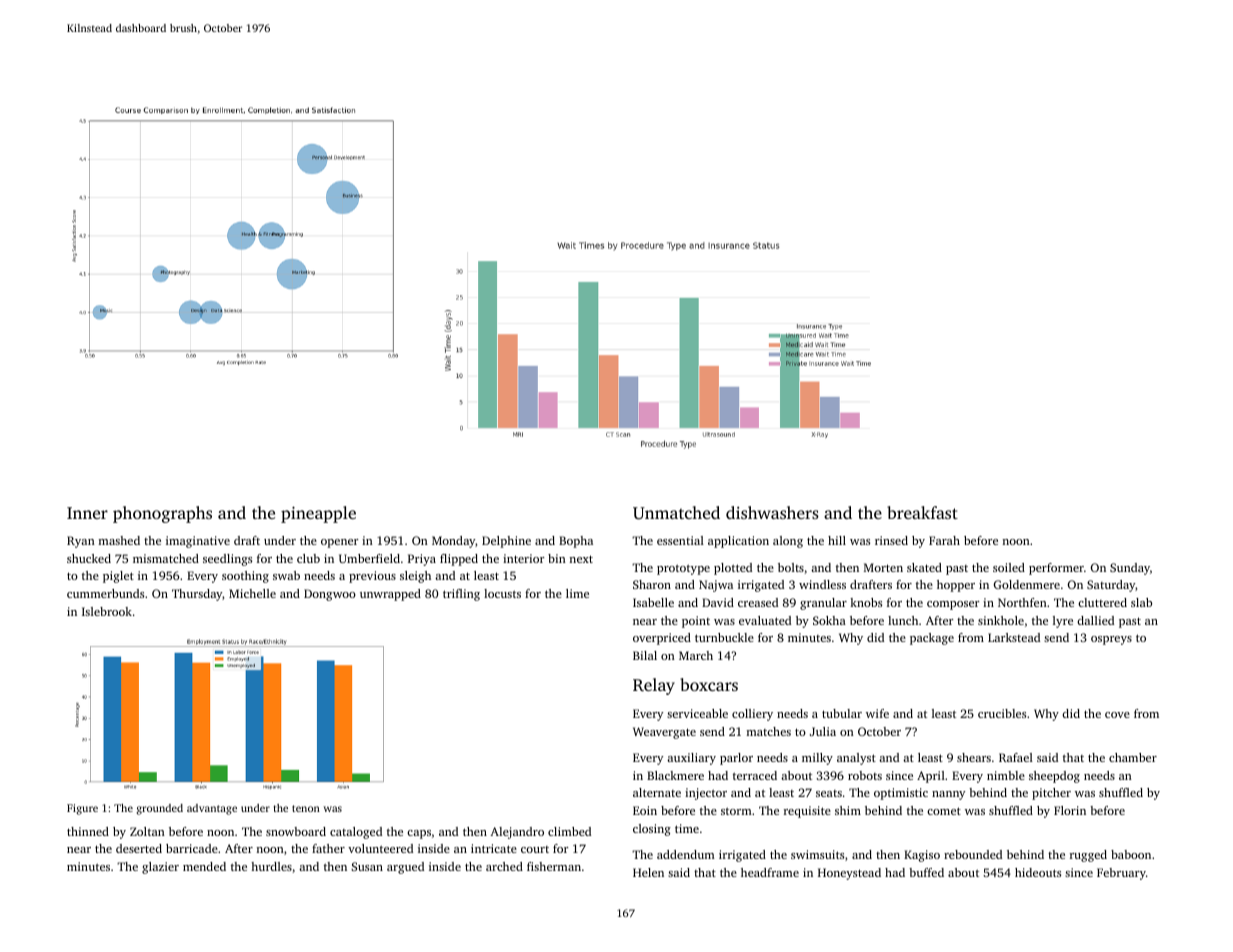 This page has width=1233, height=952. I want to click on Relay, so click(654, 686).
